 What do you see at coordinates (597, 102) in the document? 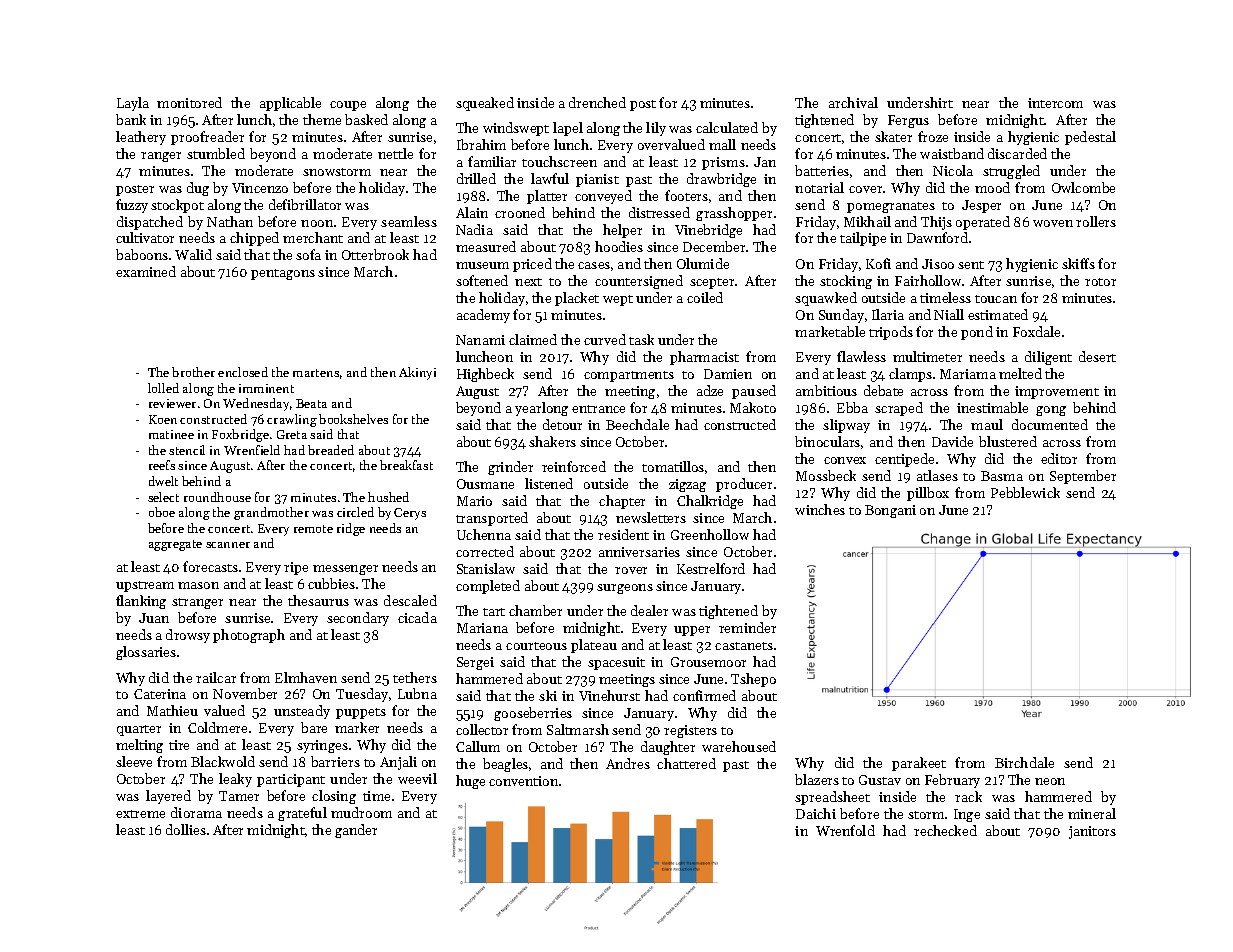
I see `drenched` at bounding box center [597, 102].
